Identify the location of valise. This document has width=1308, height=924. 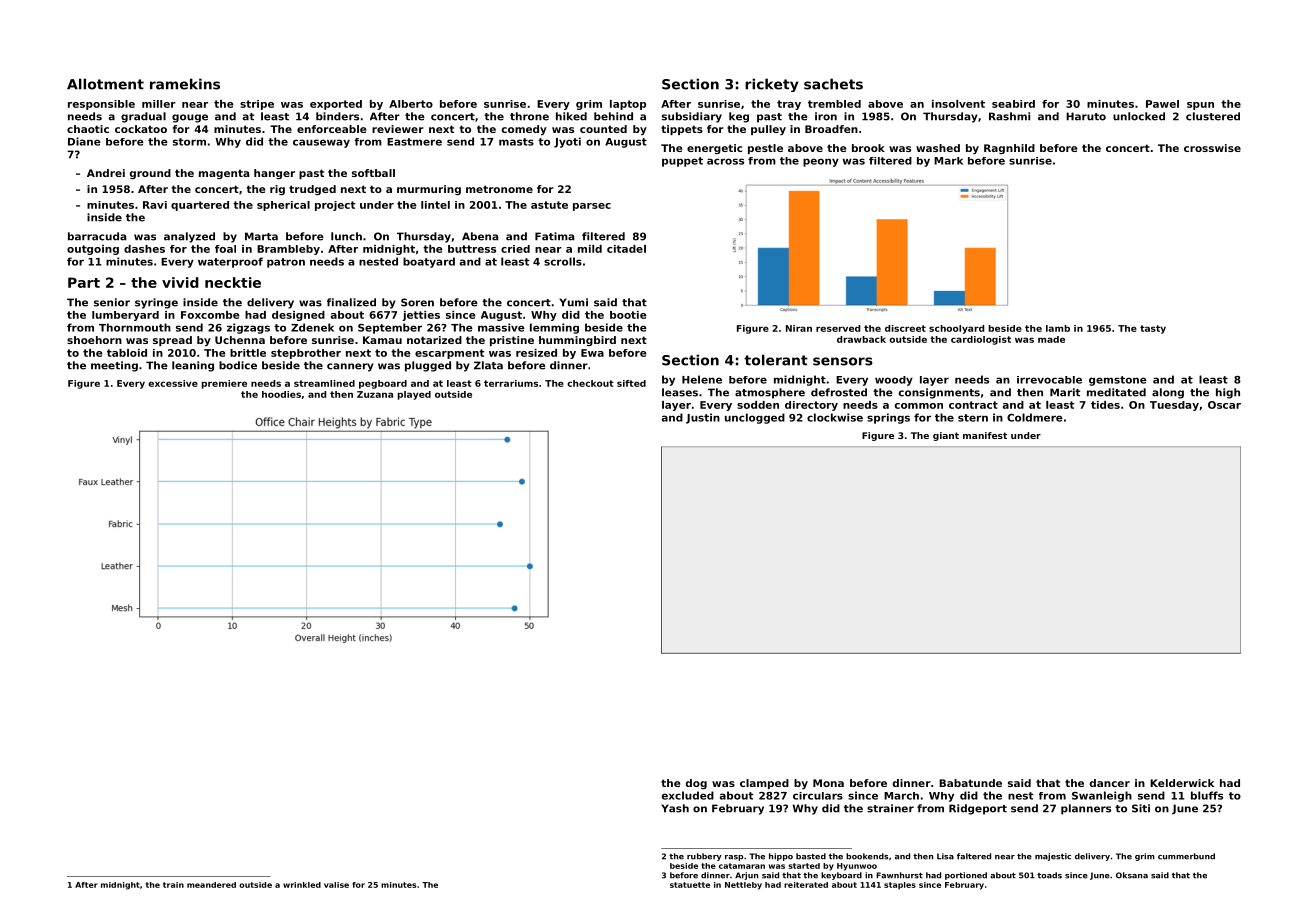
(336, 885).
